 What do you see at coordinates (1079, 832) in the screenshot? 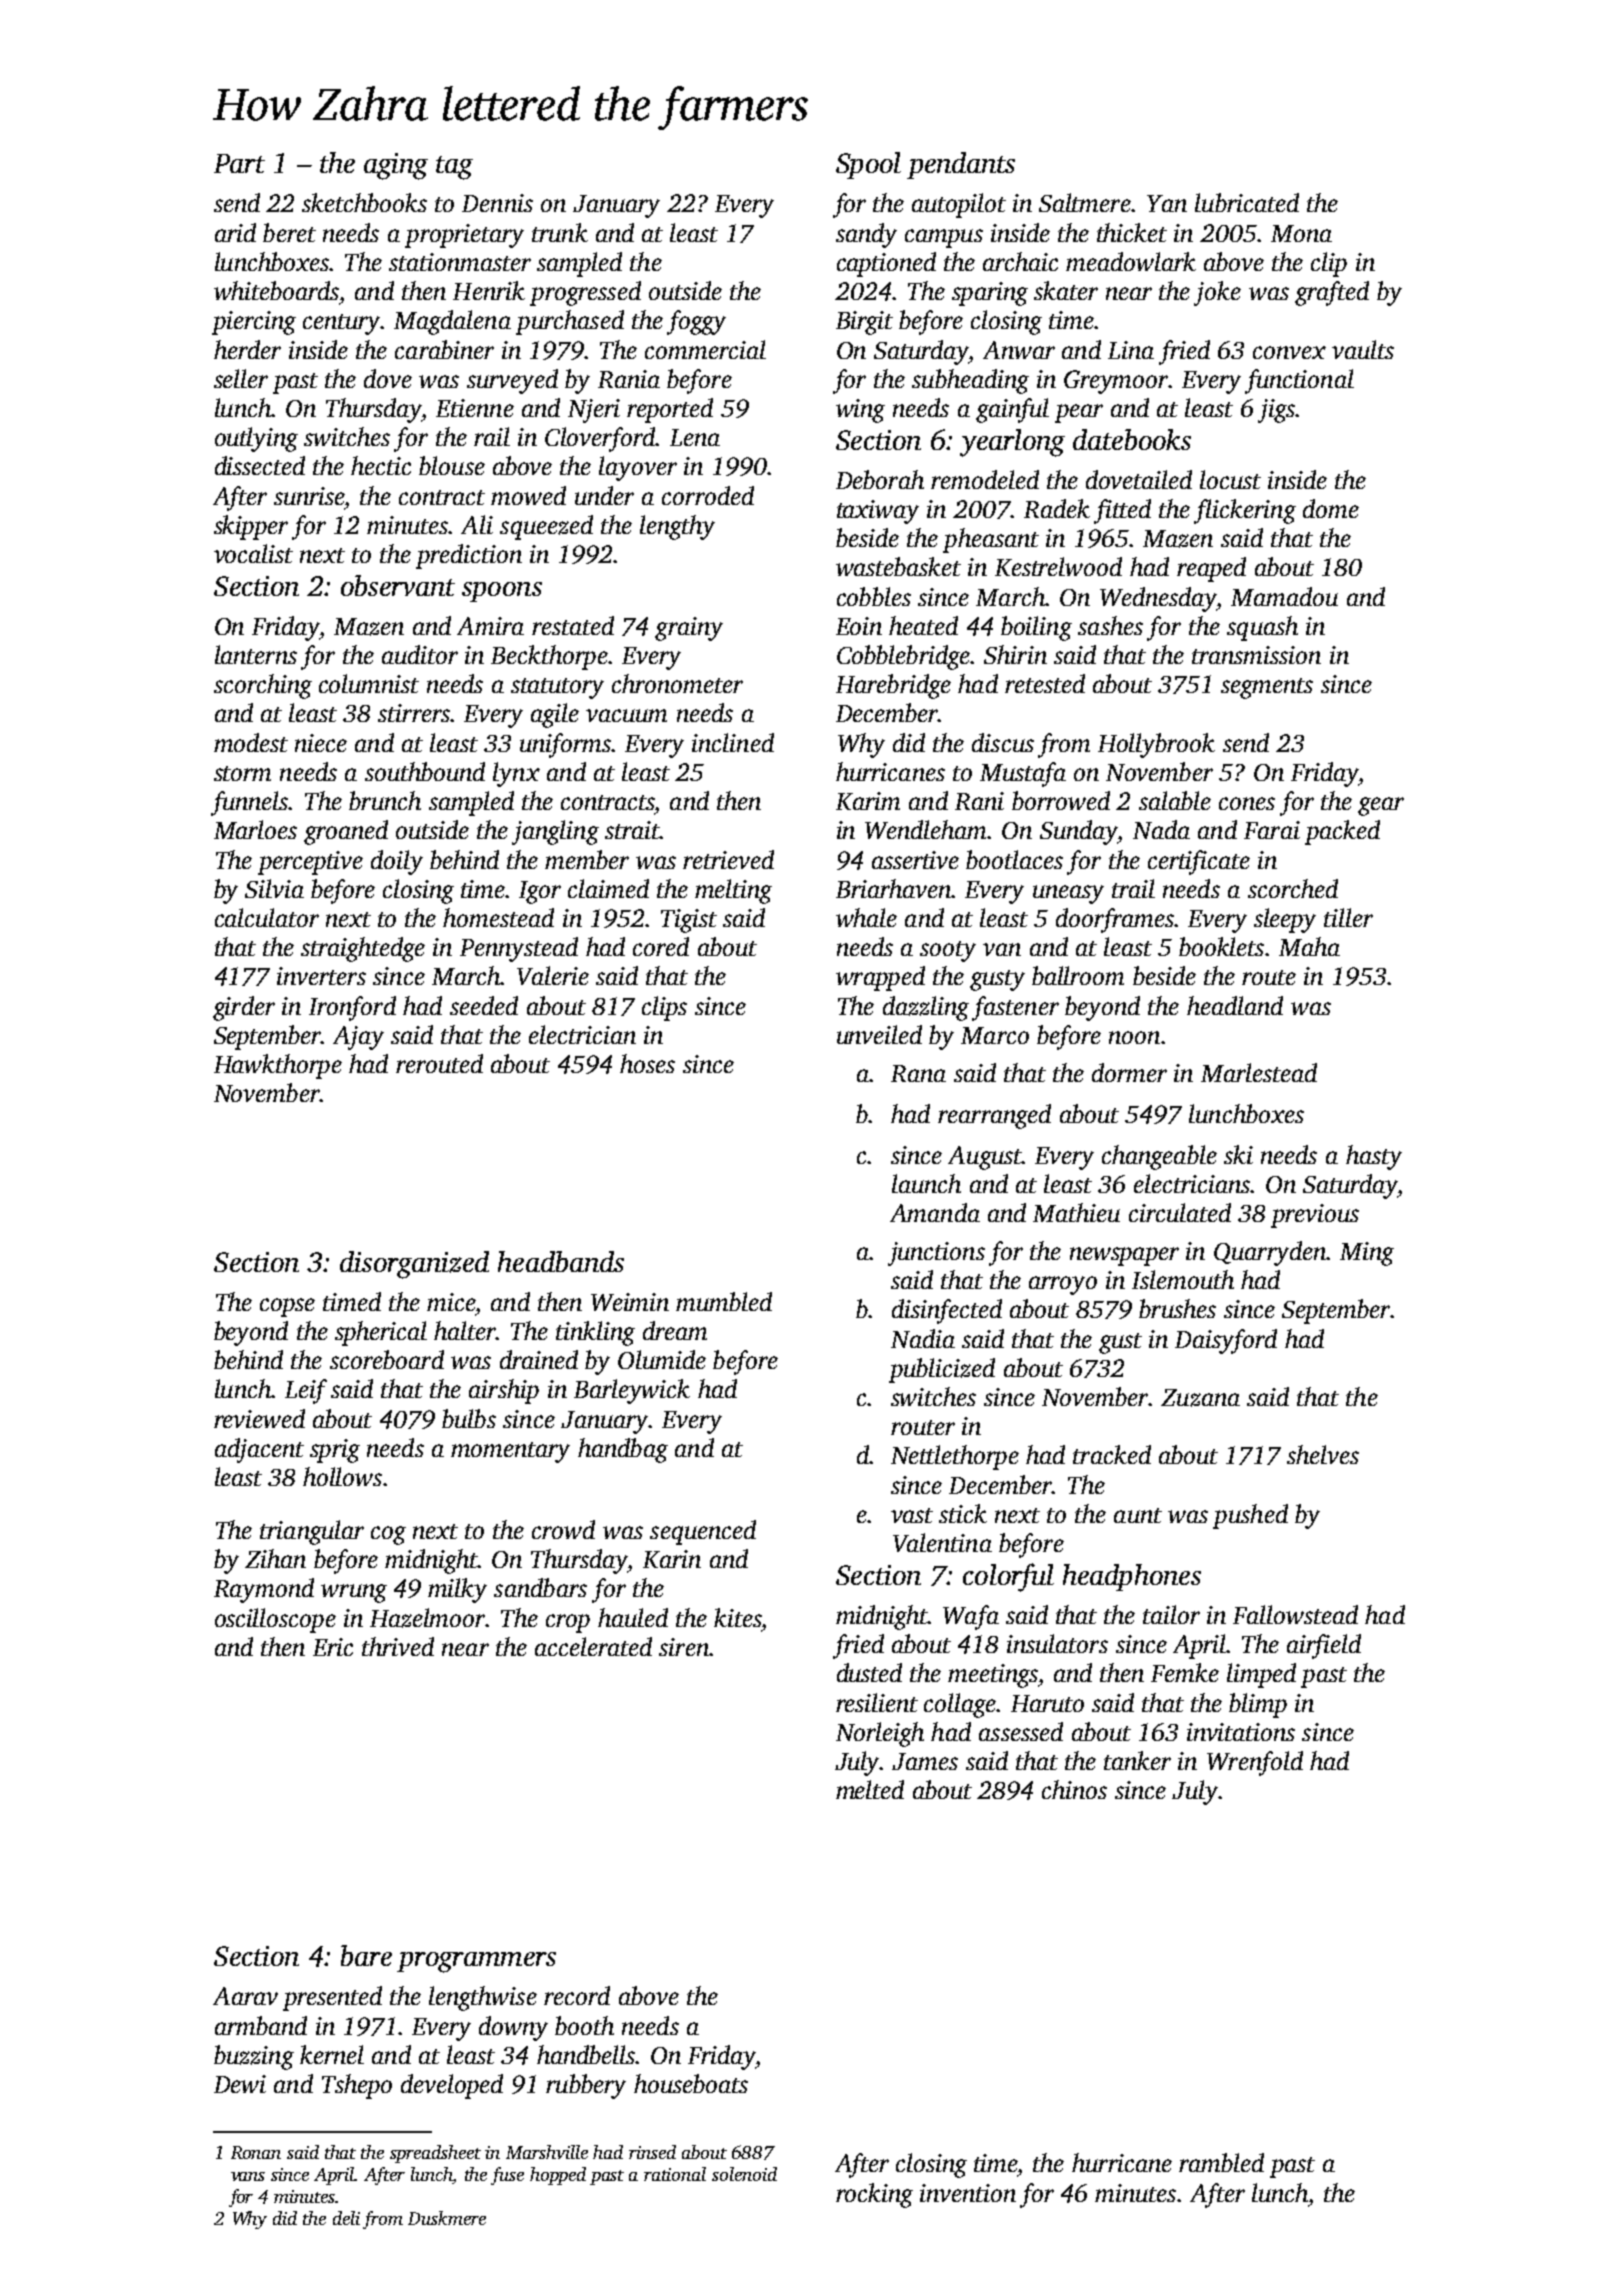
I see `Sunday` at bounding box center [1079, 832].
